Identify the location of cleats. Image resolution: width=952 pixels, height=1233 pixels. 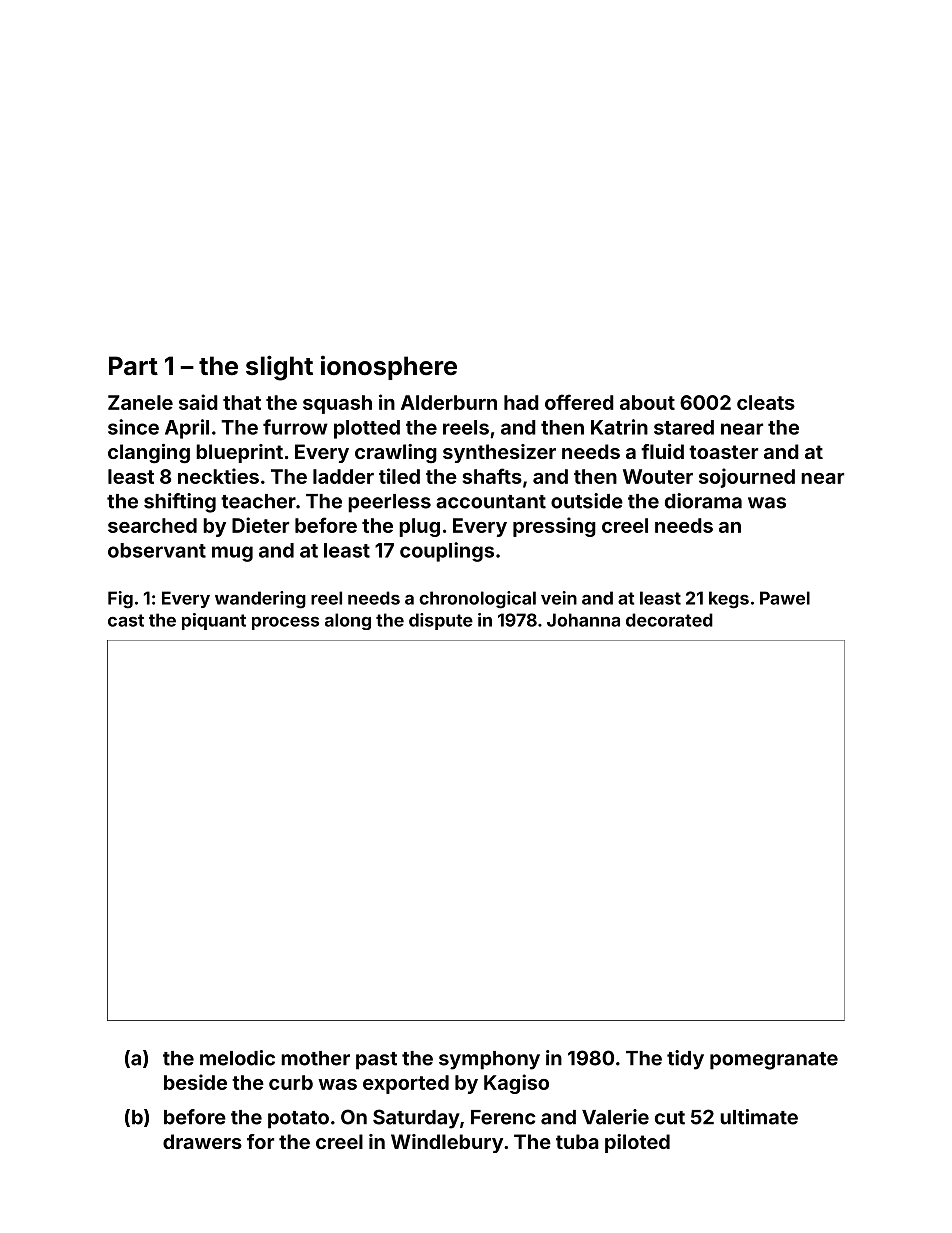
(766, 402).
